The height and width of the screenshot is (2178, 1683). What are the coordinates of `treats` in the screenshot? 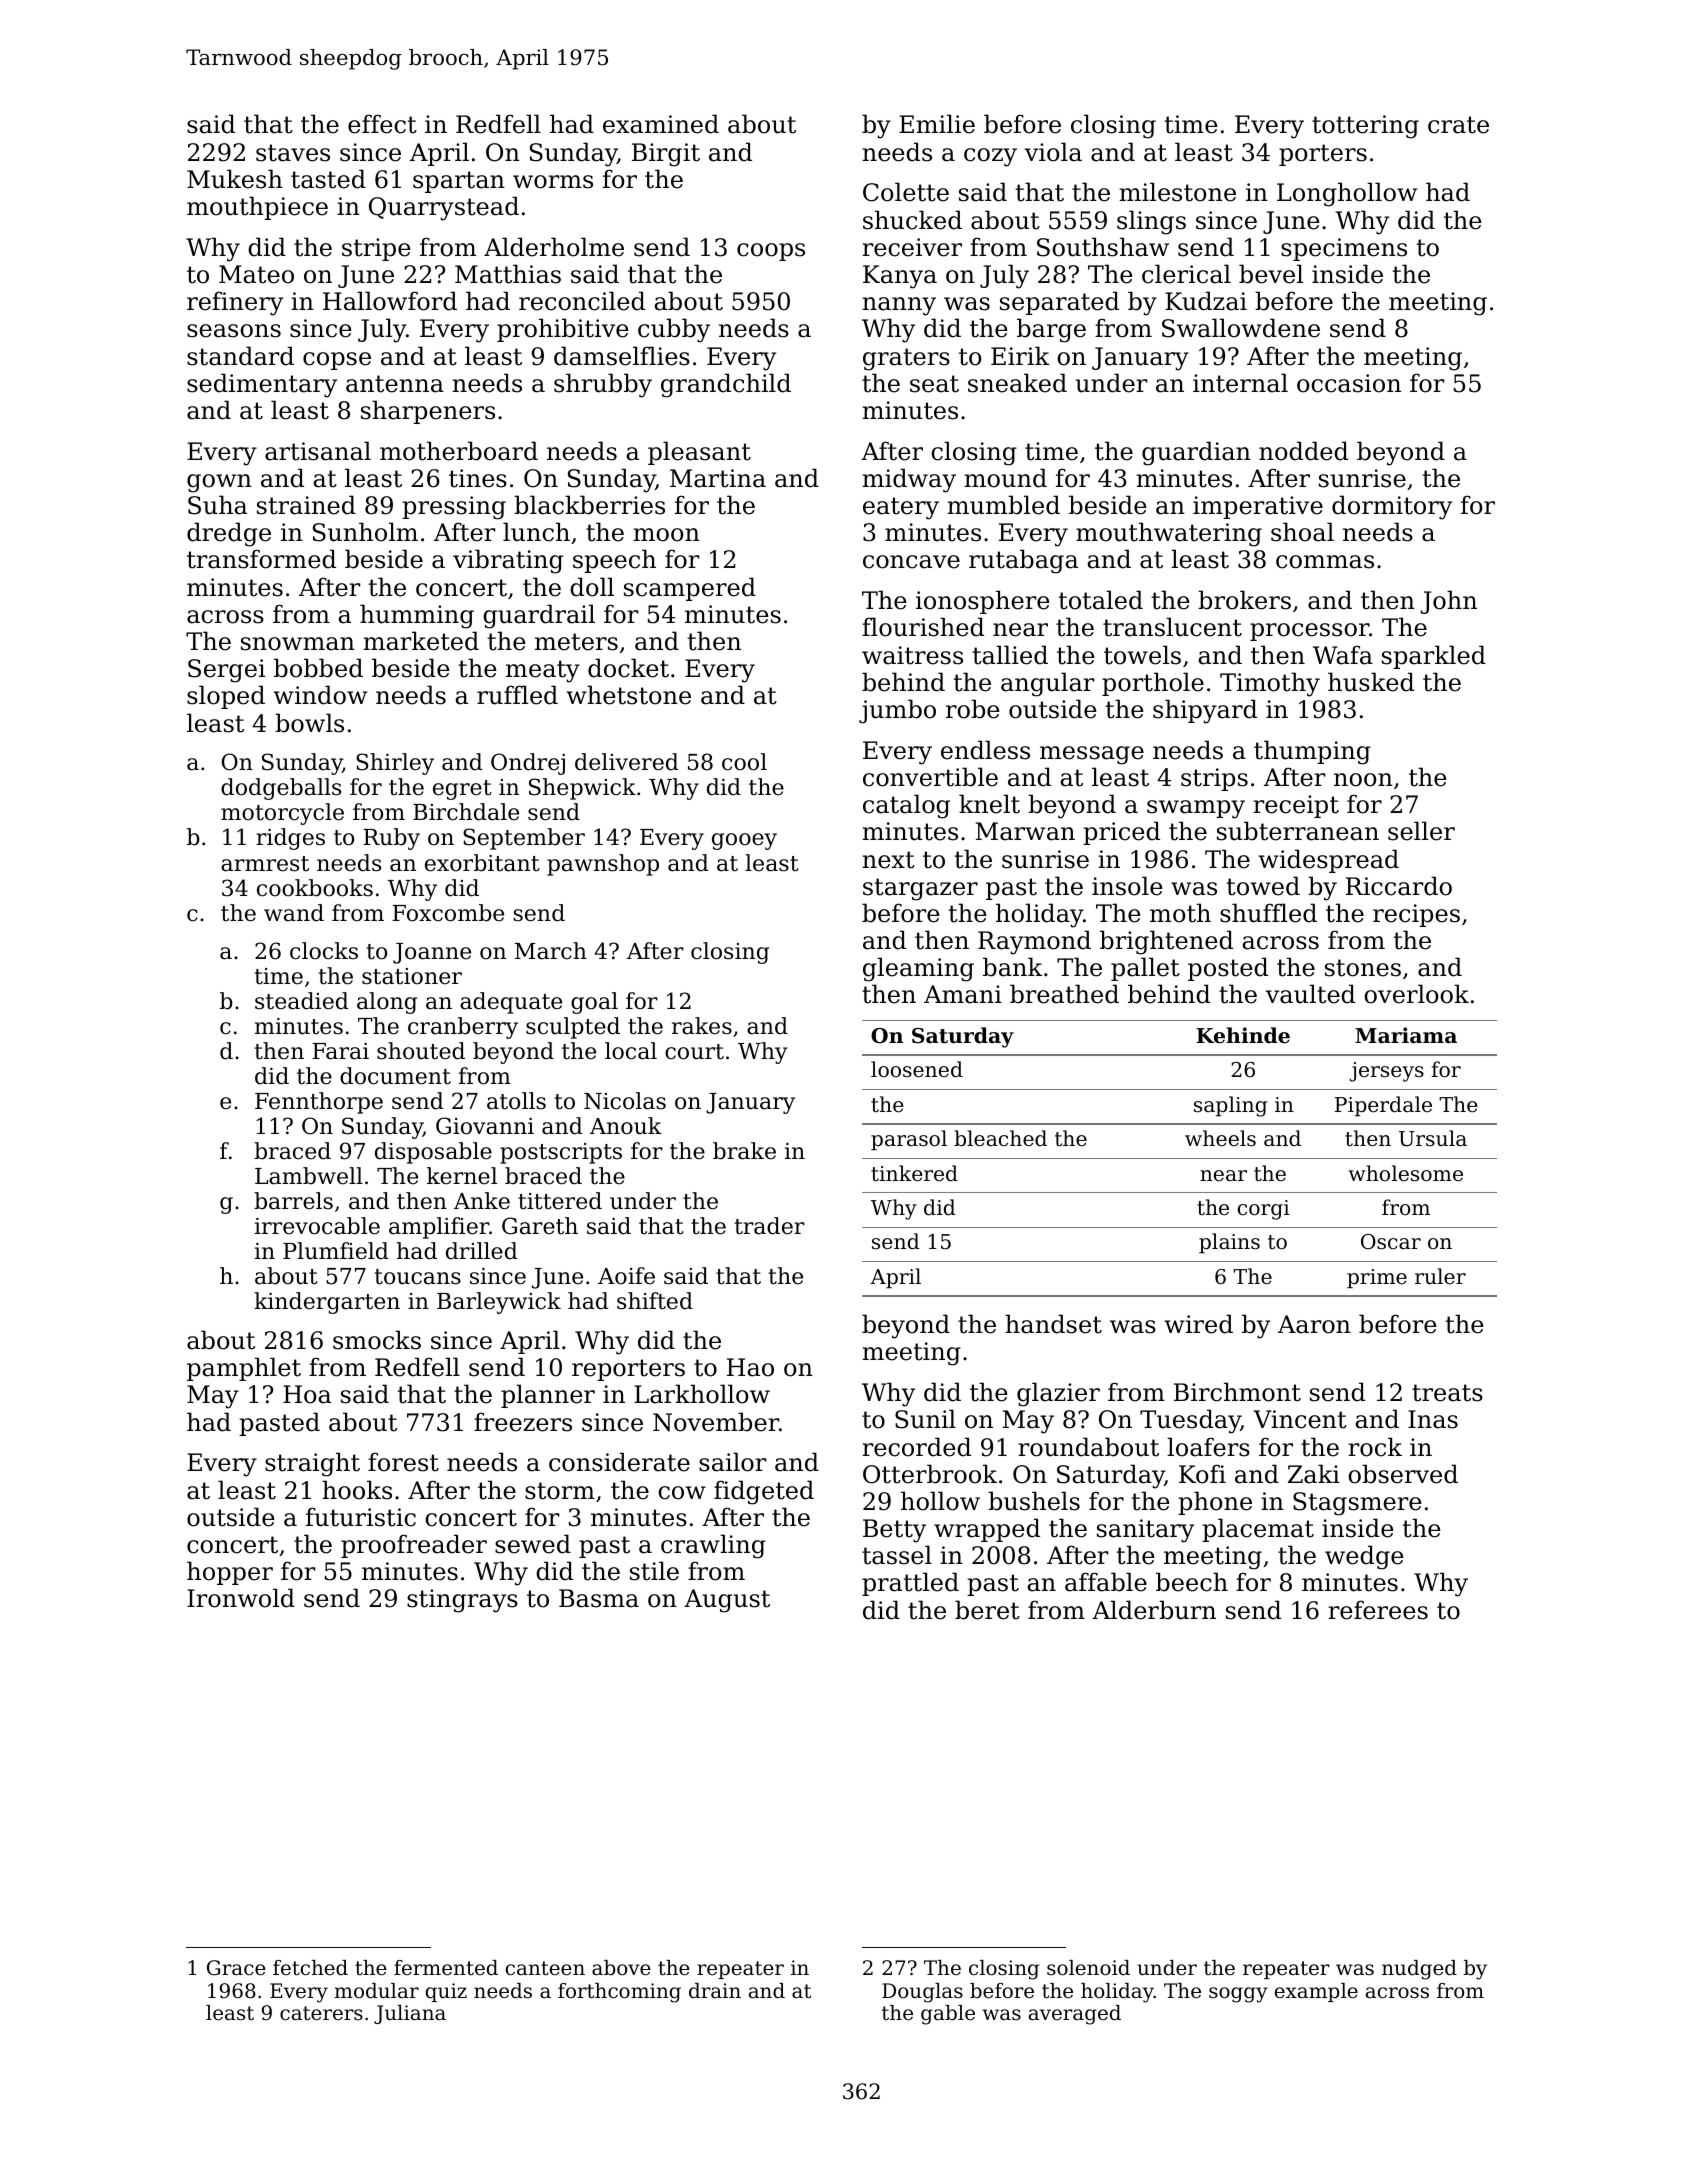 It's located at (1447, 1393).
